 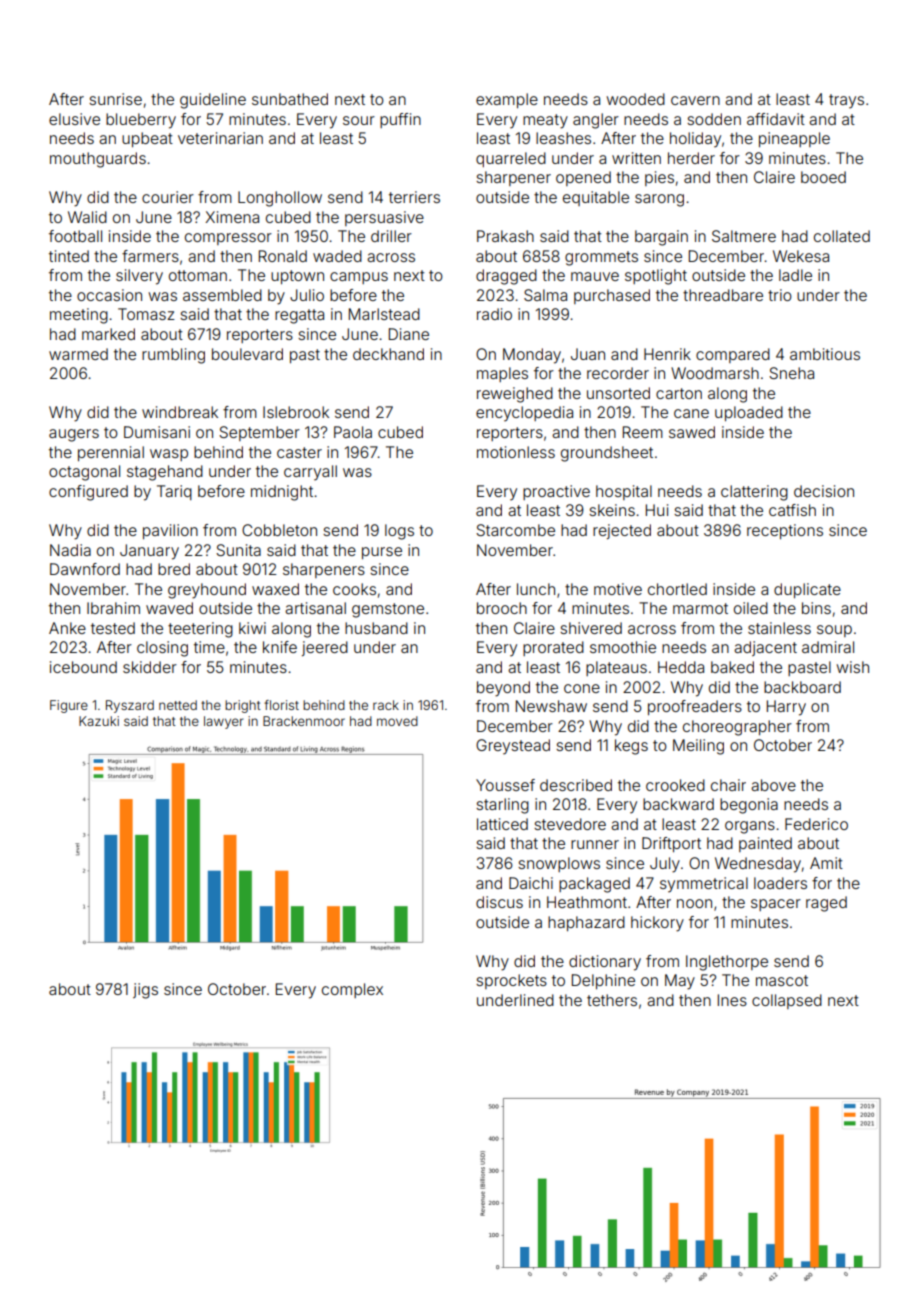 I want to click on Saltmere, so click(x=744, y=236).
